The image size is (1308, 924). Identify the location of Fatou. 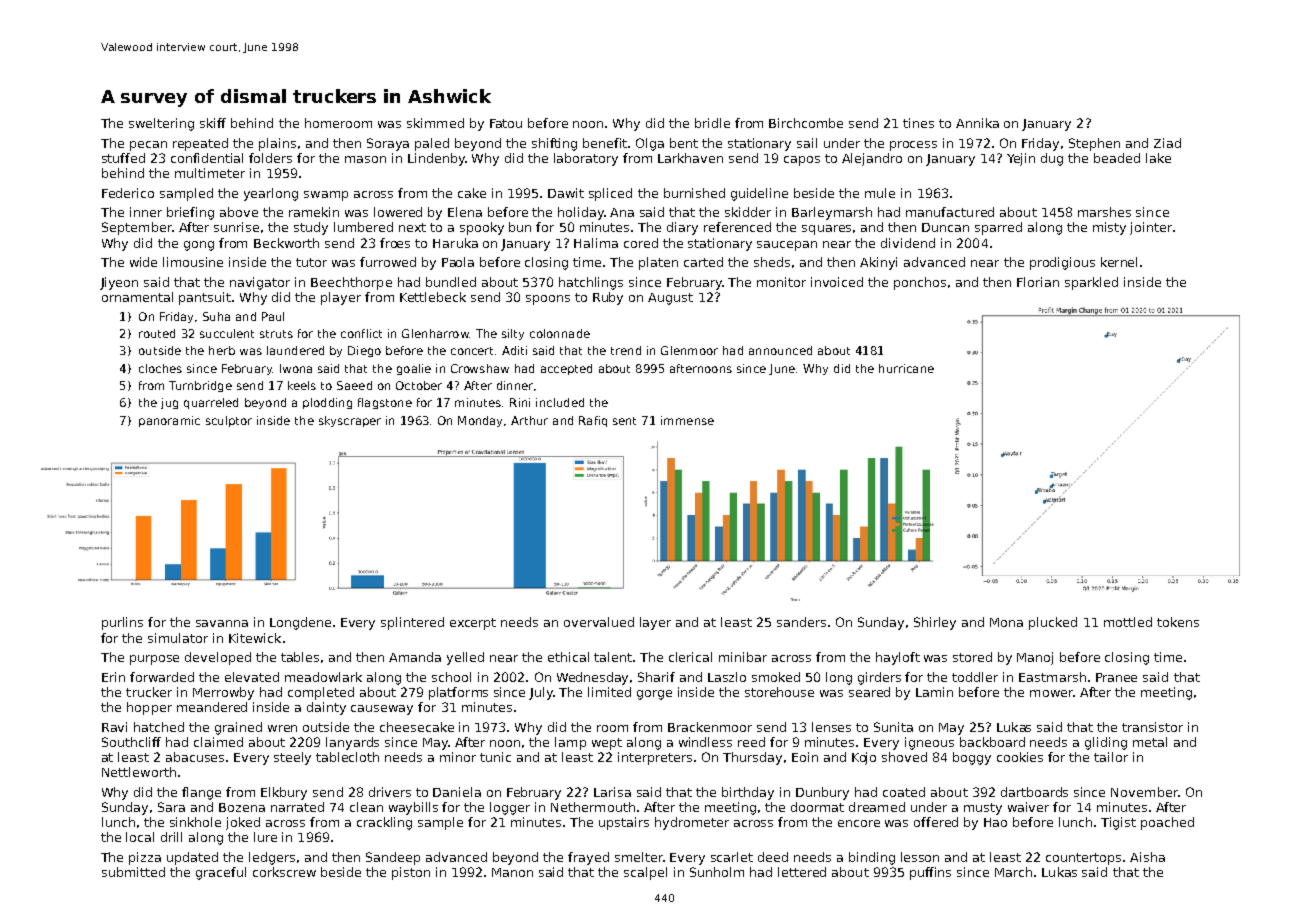
(506, 123).
